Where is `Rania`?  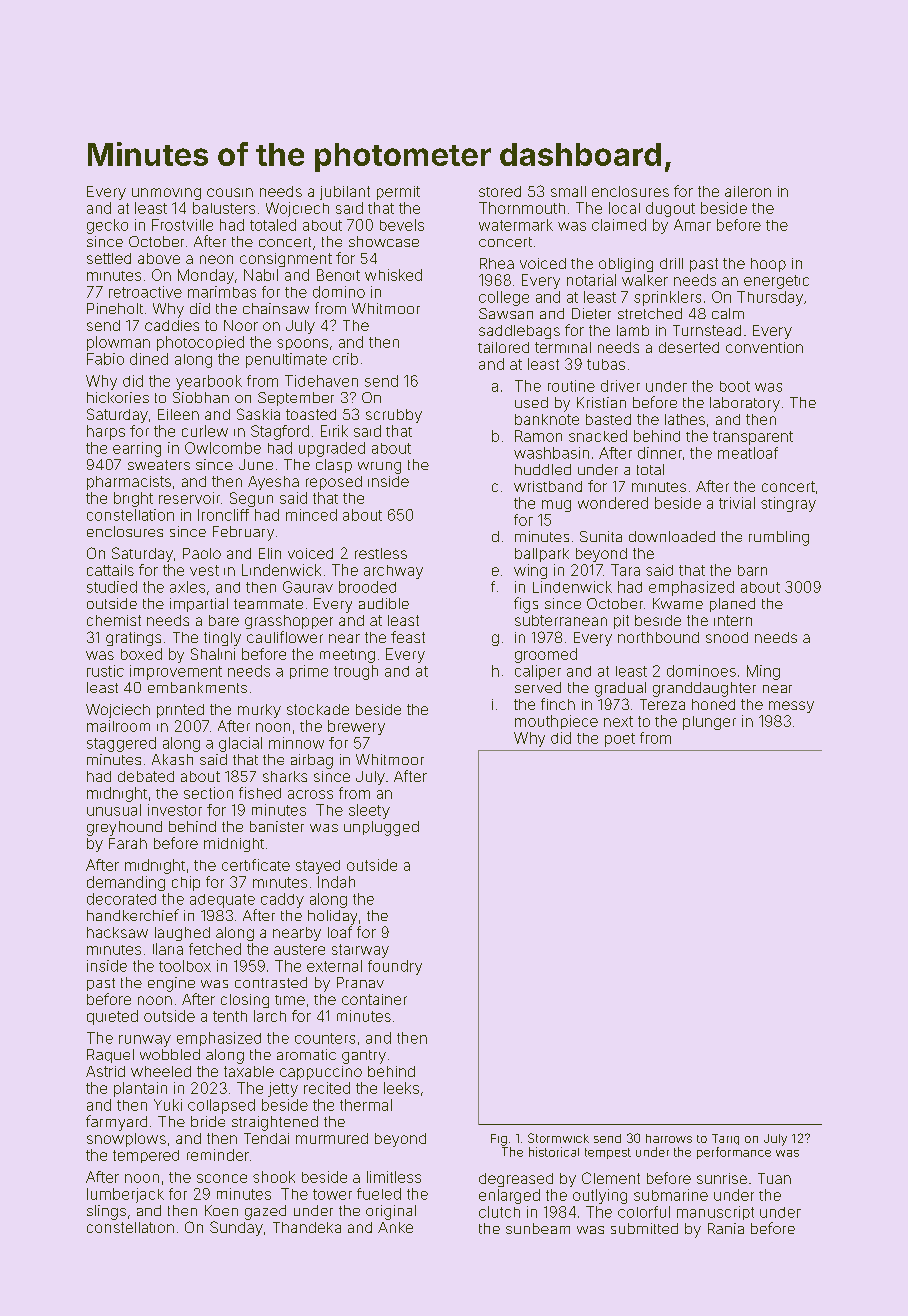 Rania is located at coordinates (726, 1228).
